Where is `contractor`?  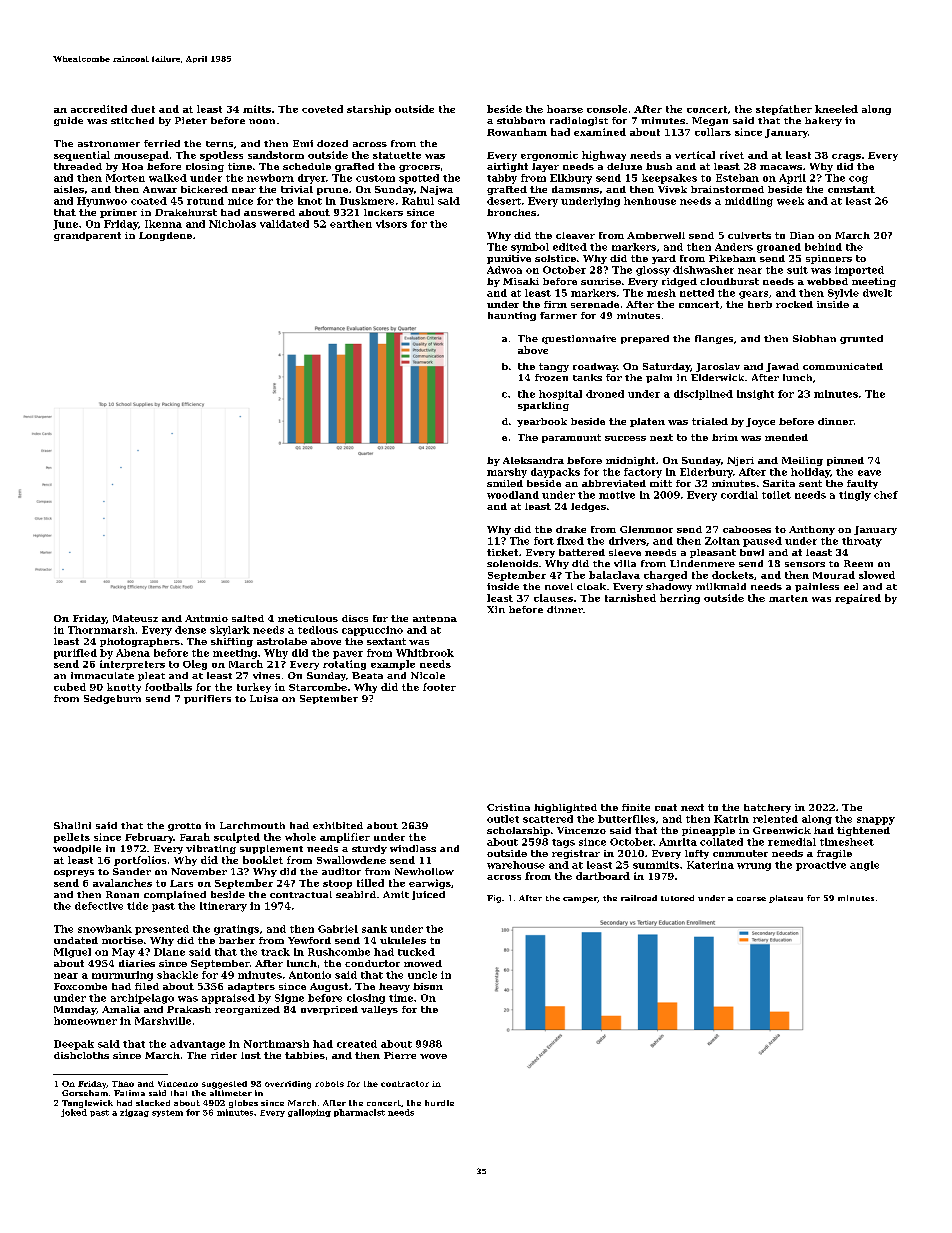 contractor is located at coordinates (405, 1084).
